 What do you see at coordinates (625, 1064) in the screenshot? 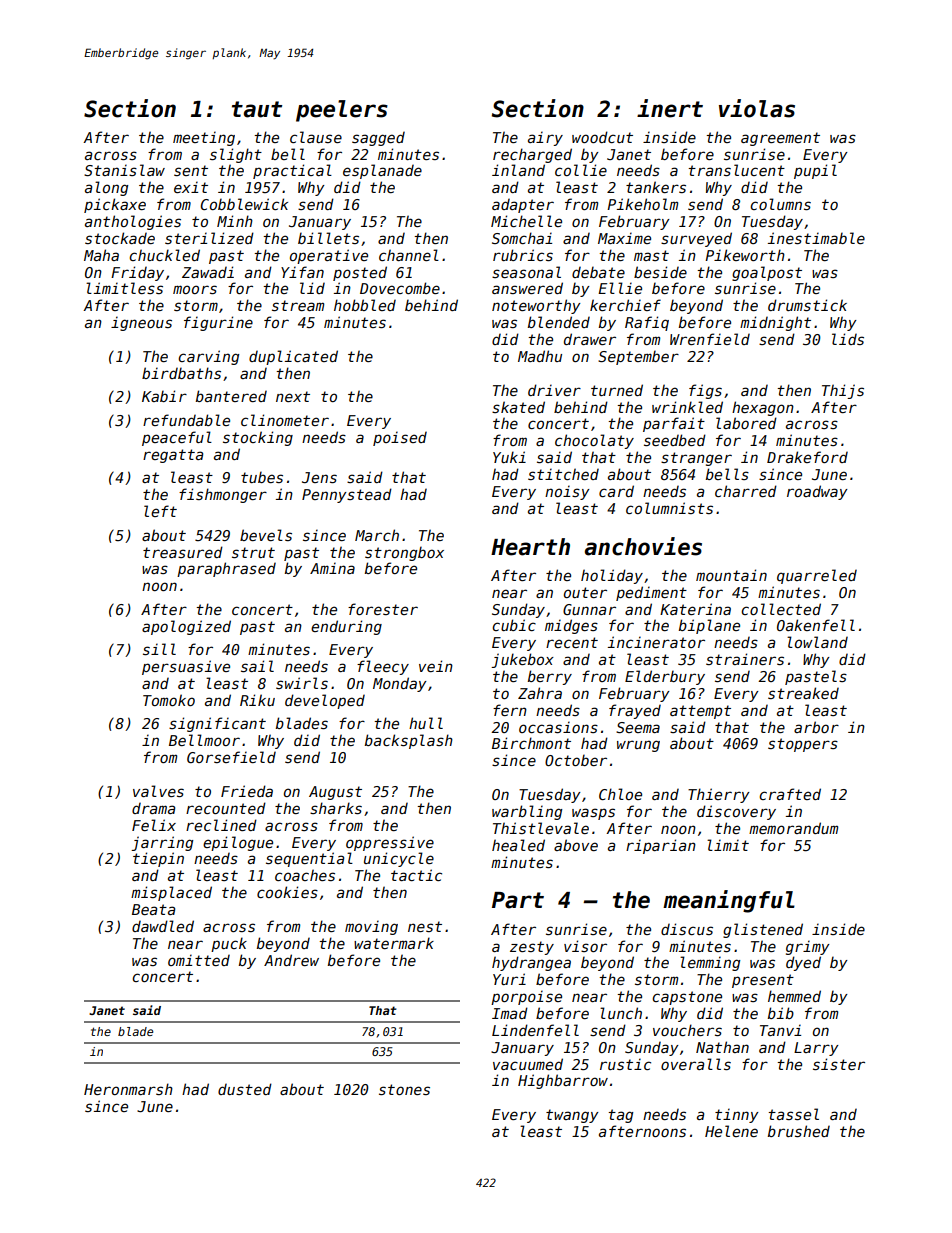
I see `rustic` at bounding box center [625, 1064].
